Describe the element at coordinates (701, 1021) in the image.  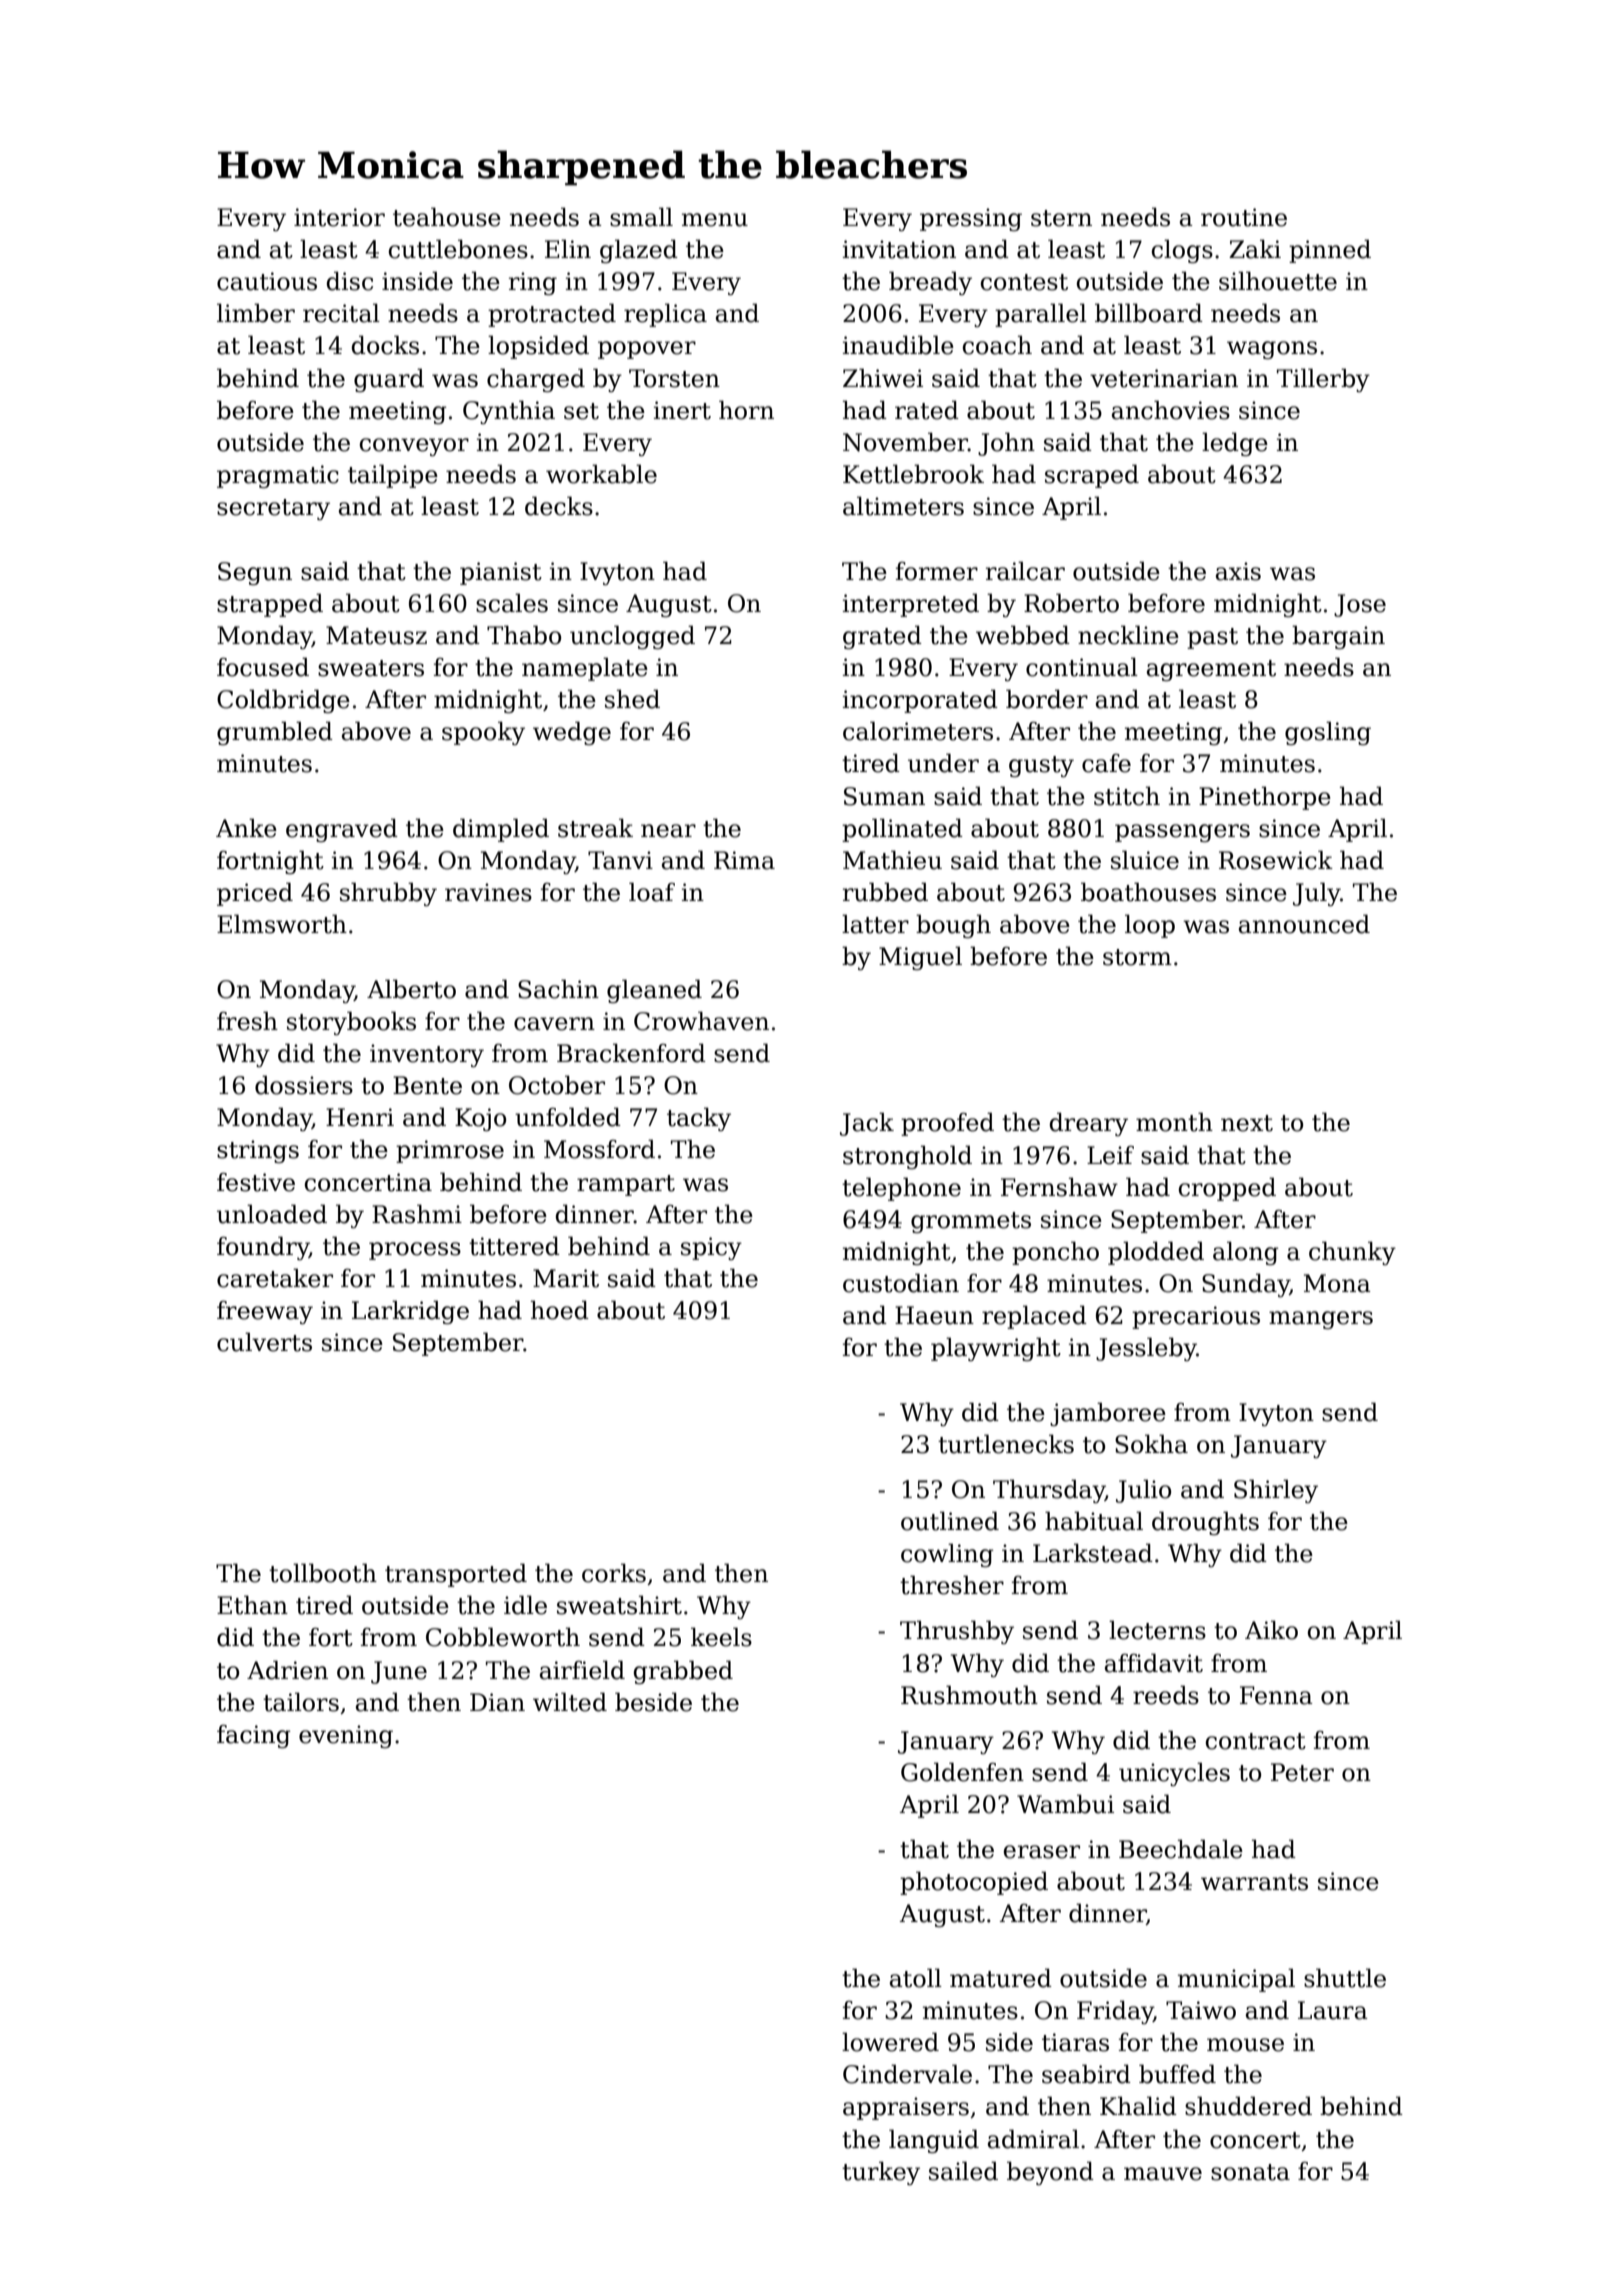
I see `Crowhaven` at that location.
